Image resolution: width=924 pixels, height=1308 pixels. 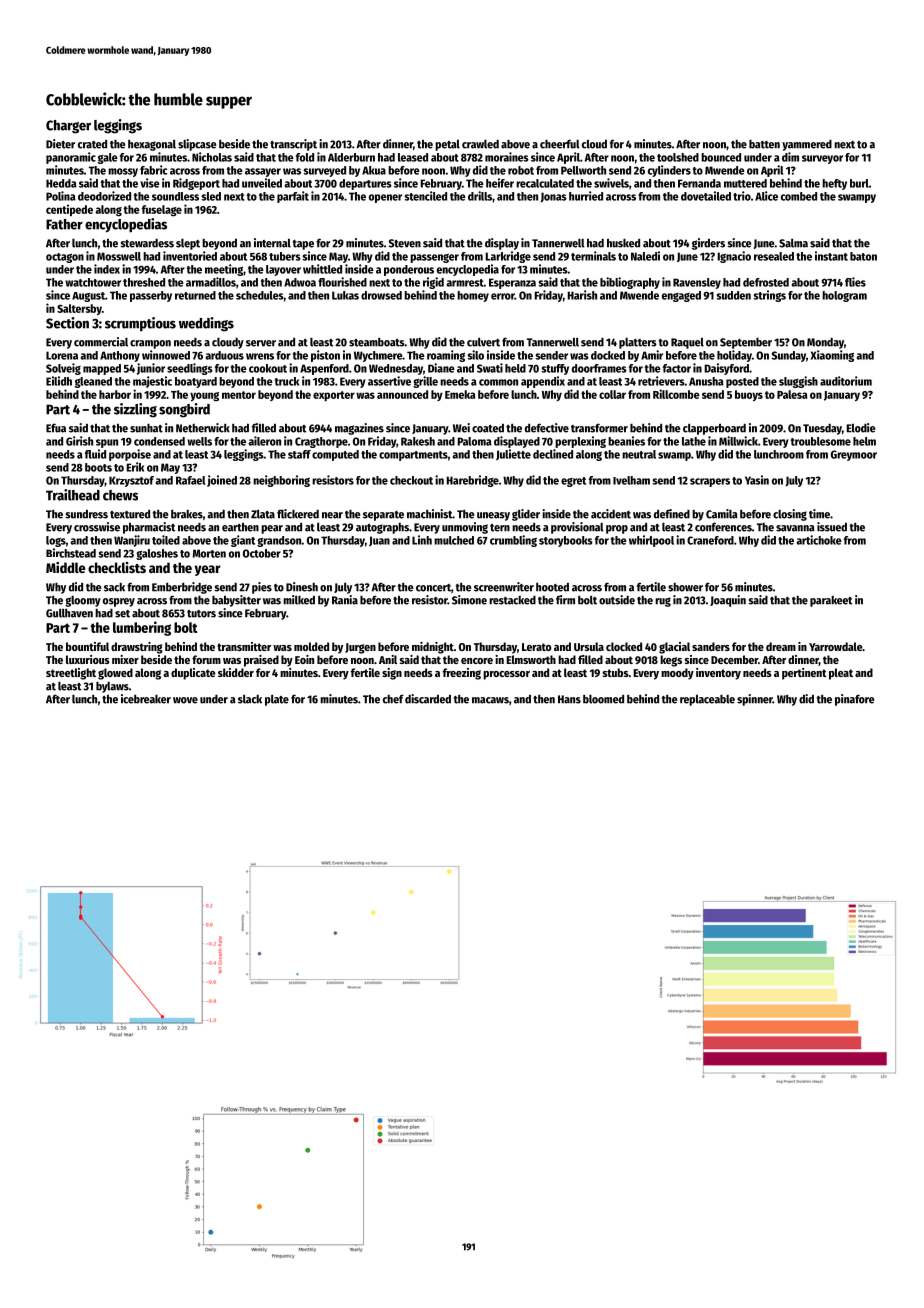 I want to click on icebreaker, so click(x=146, y=699).
